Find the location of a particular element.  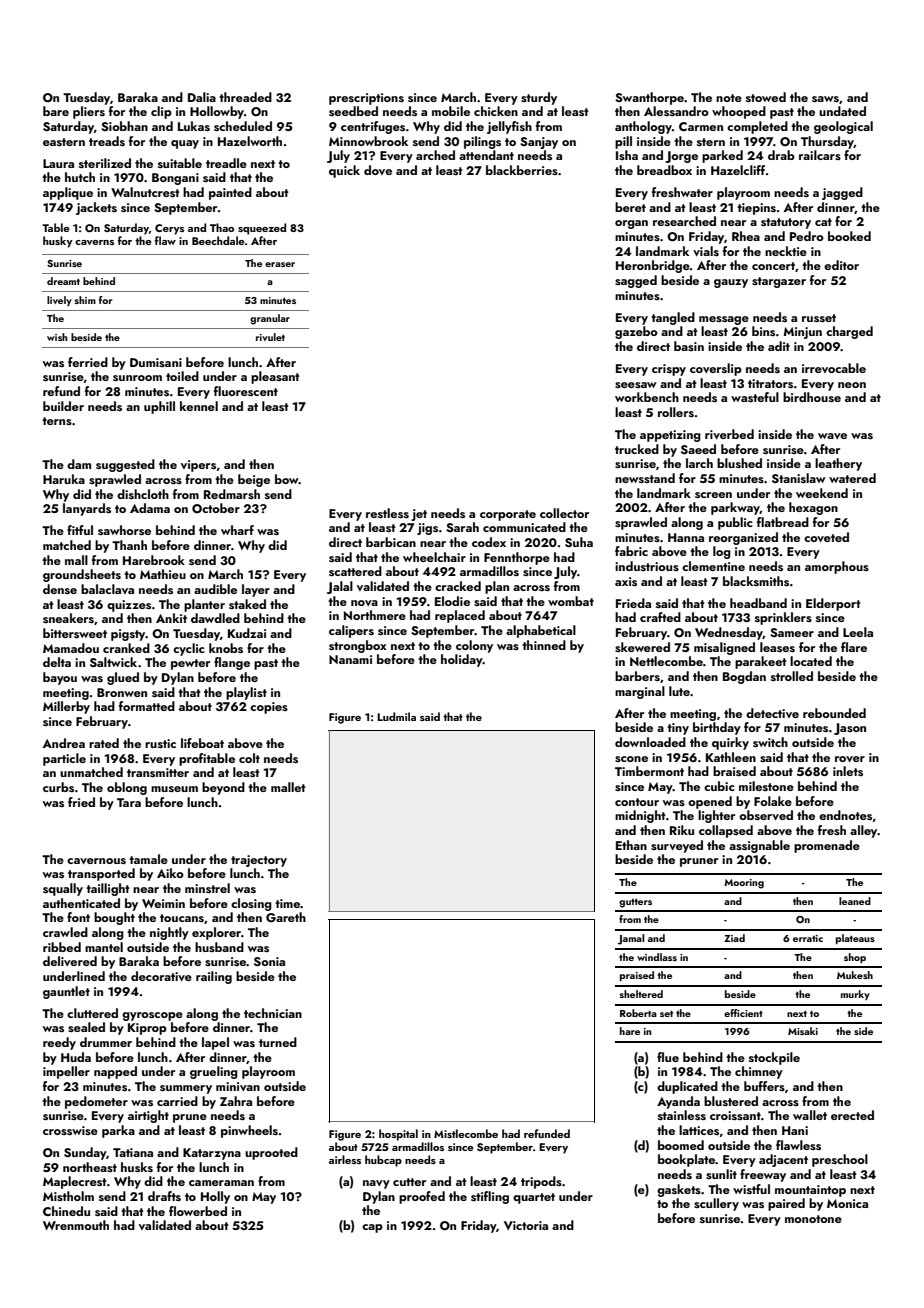

public is located at coordinates (735, 523).
